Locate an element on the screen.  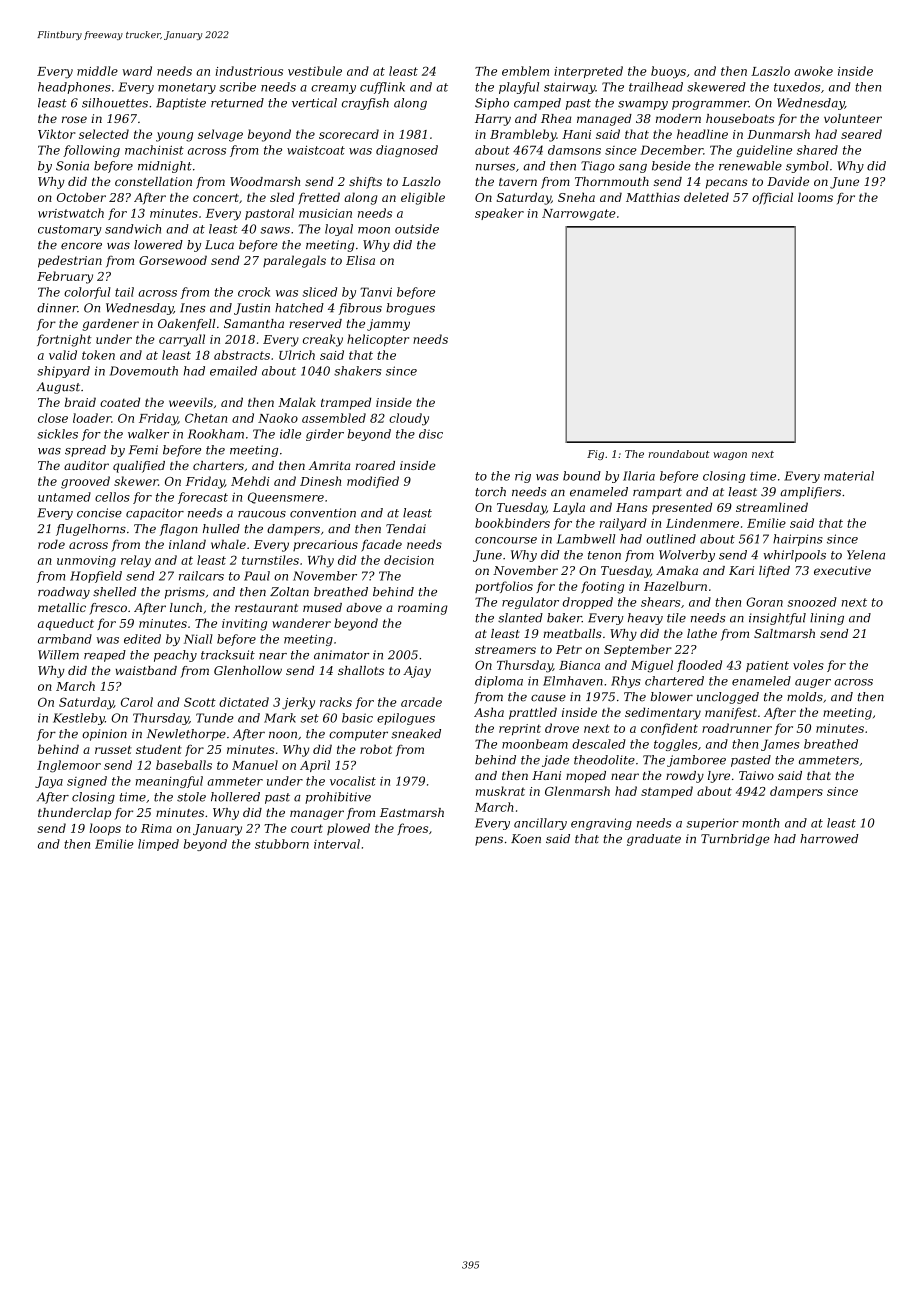
crayfish is located at coordinates (365, 104).
